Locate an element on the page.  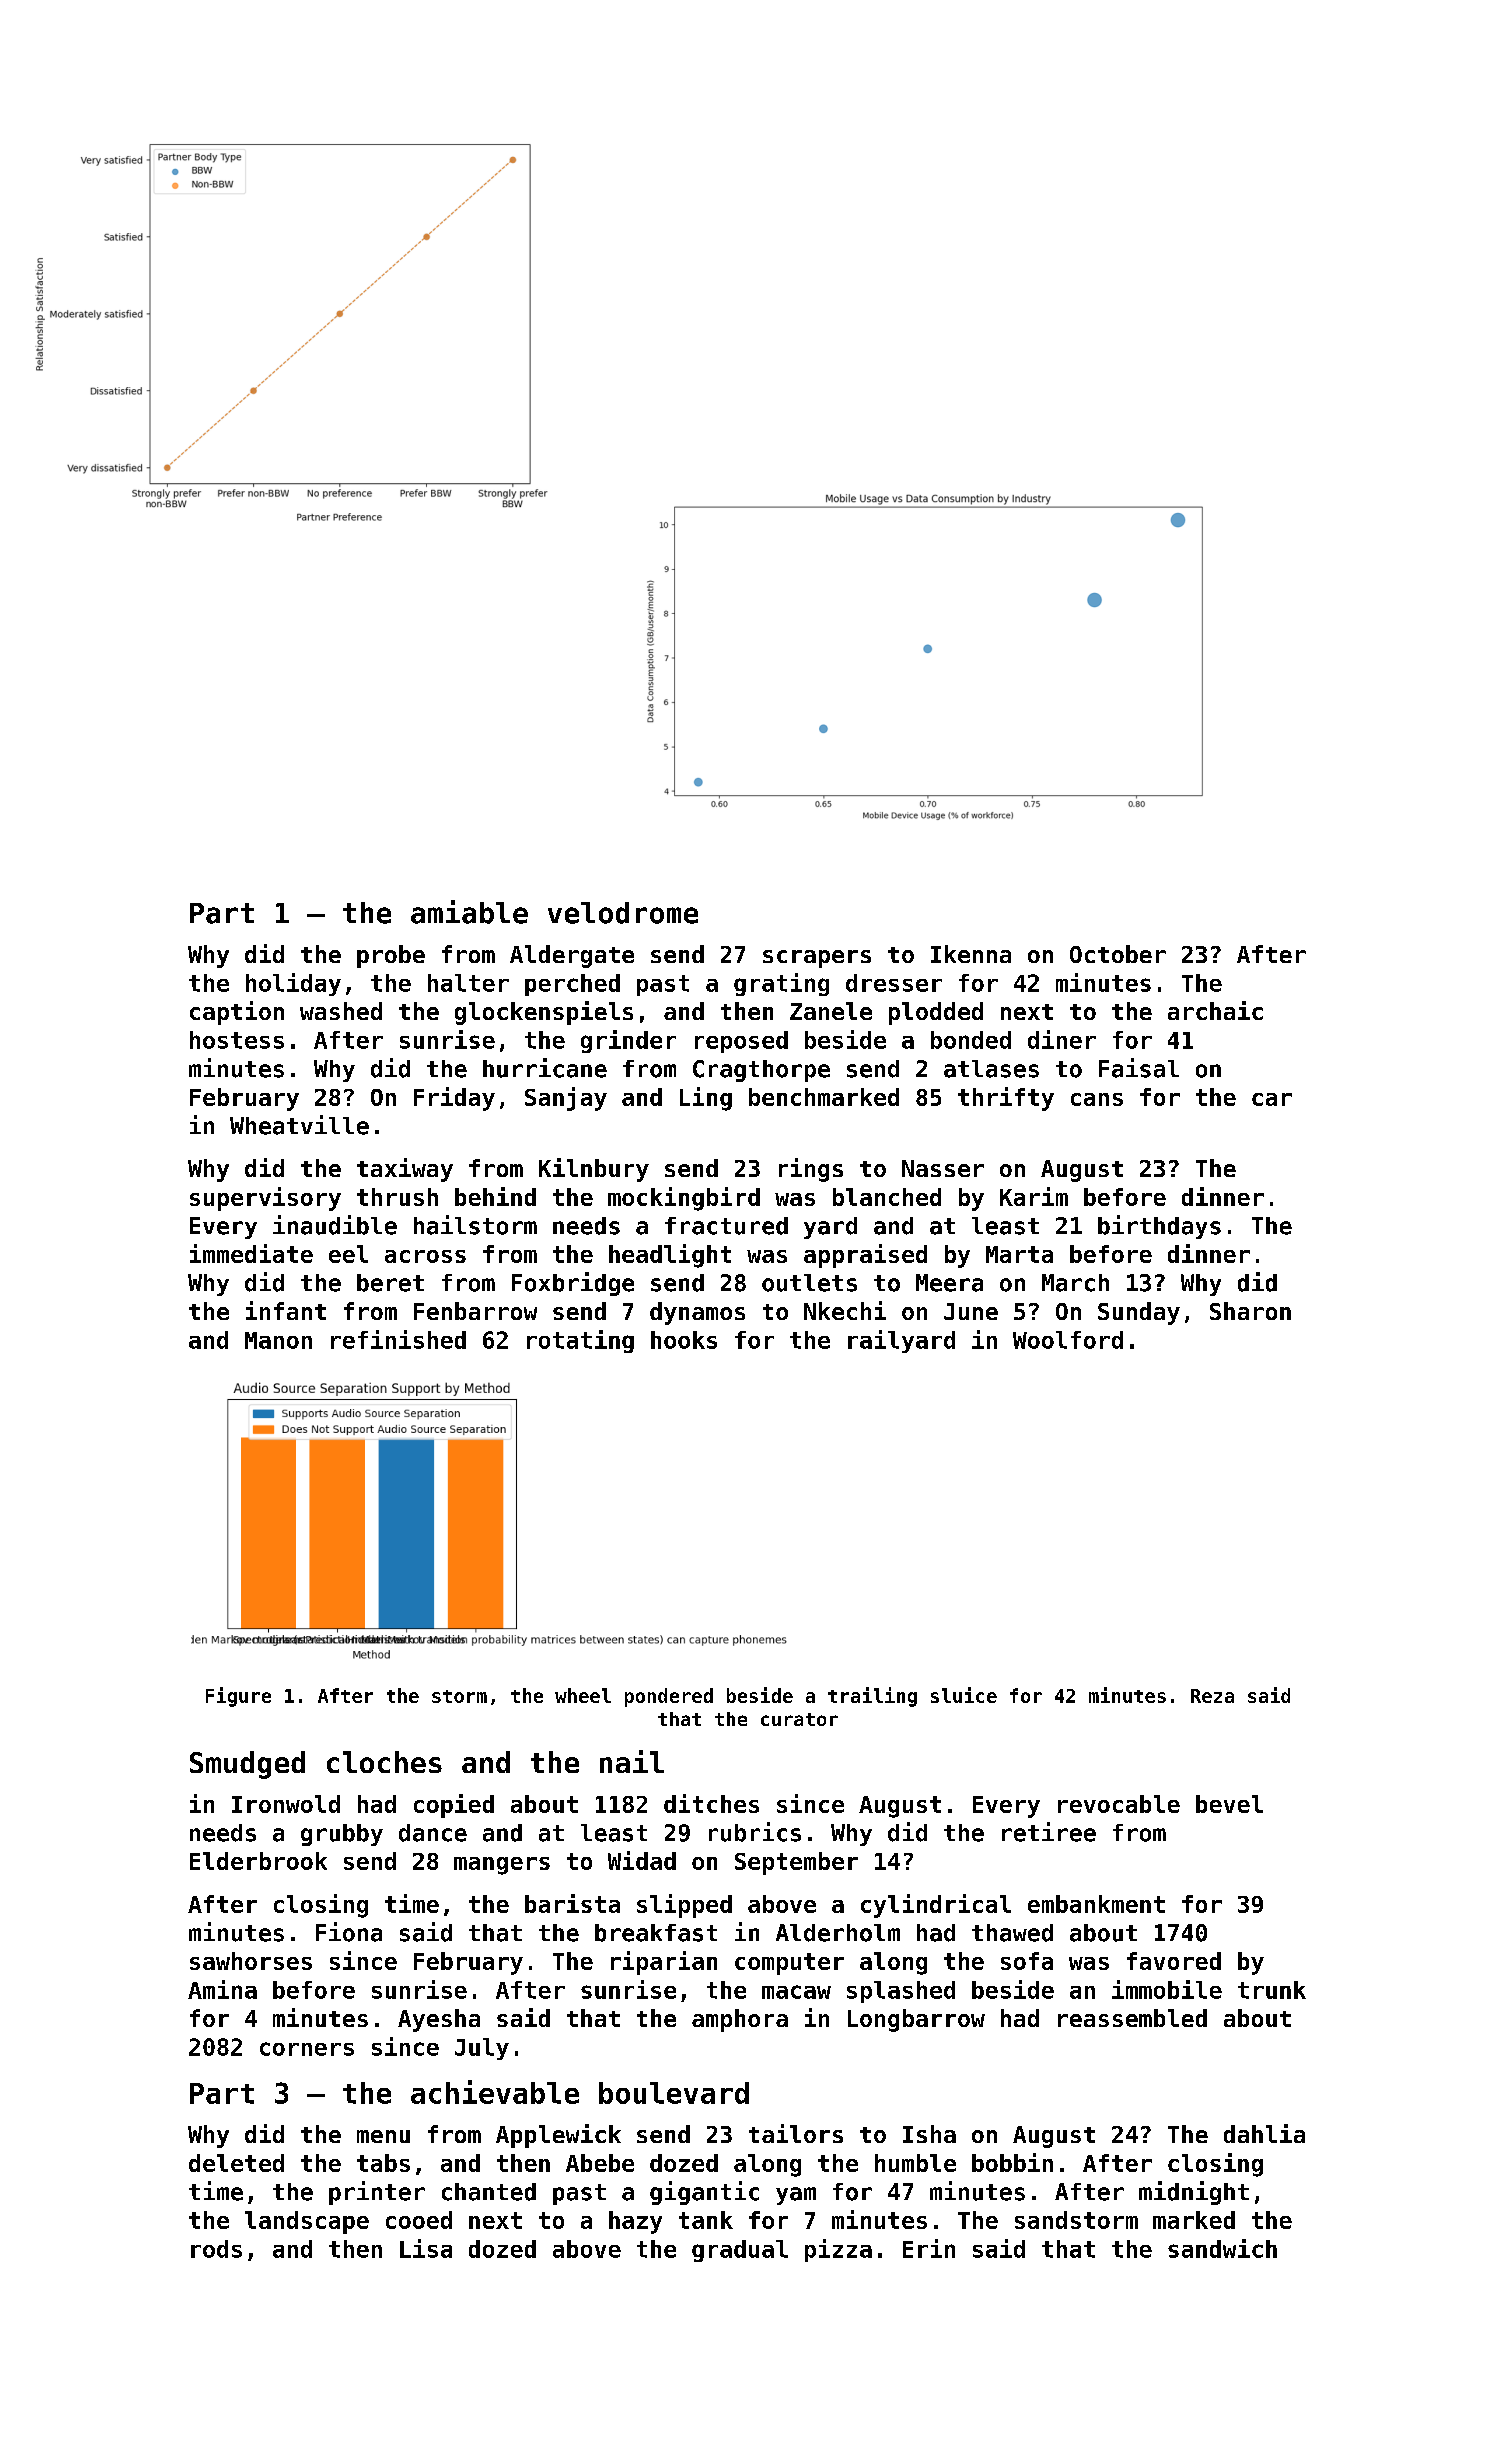
holiday is located at coordinates (293, 984).
